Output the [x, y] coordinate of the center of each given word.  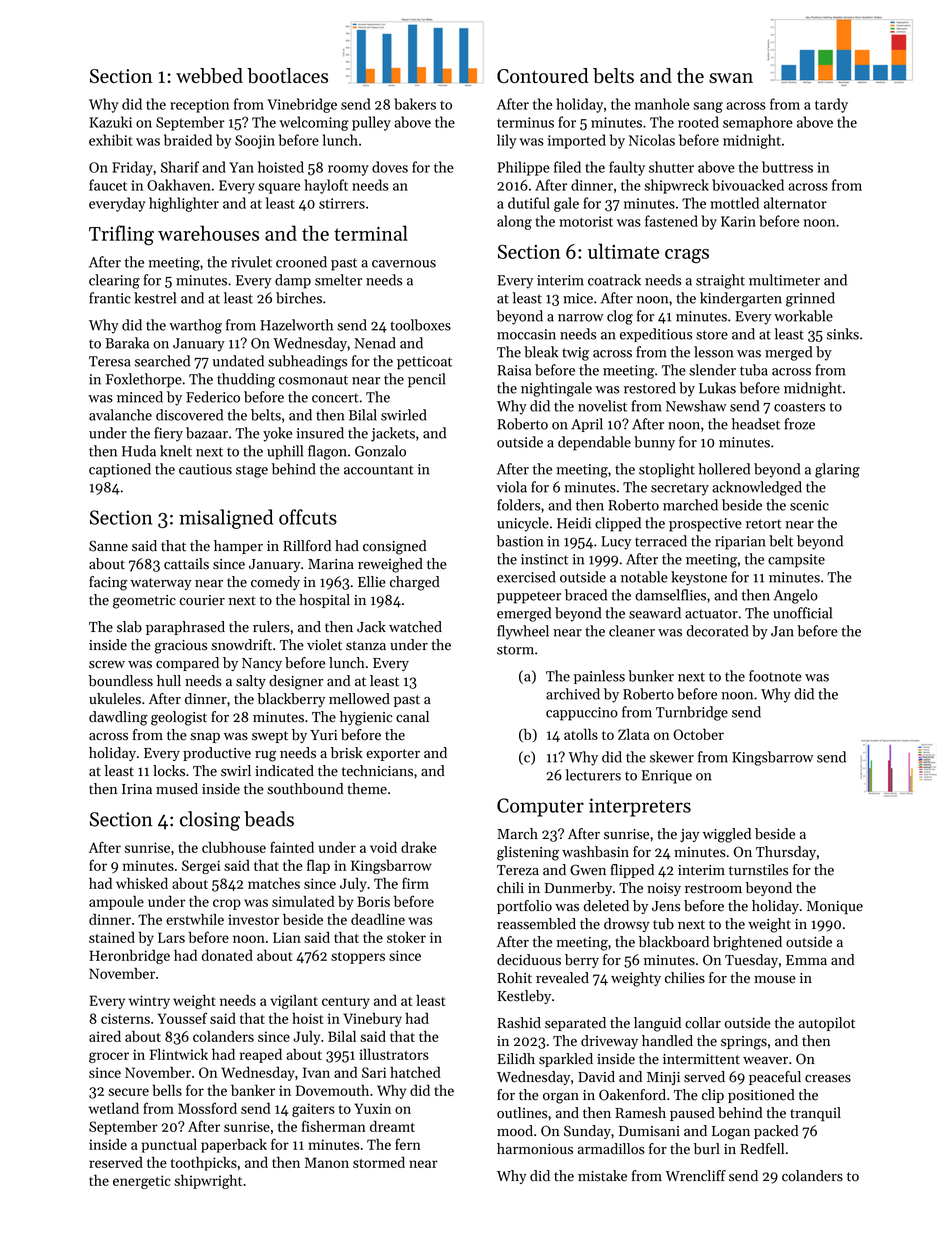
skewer [672, 757]
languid [657, 1024]
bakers [415, 104]
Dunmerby [578, 889]
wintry [149, 1002]
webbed [209, 75]
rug [265, 756]
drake [419, 847]
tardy [831, 105]
